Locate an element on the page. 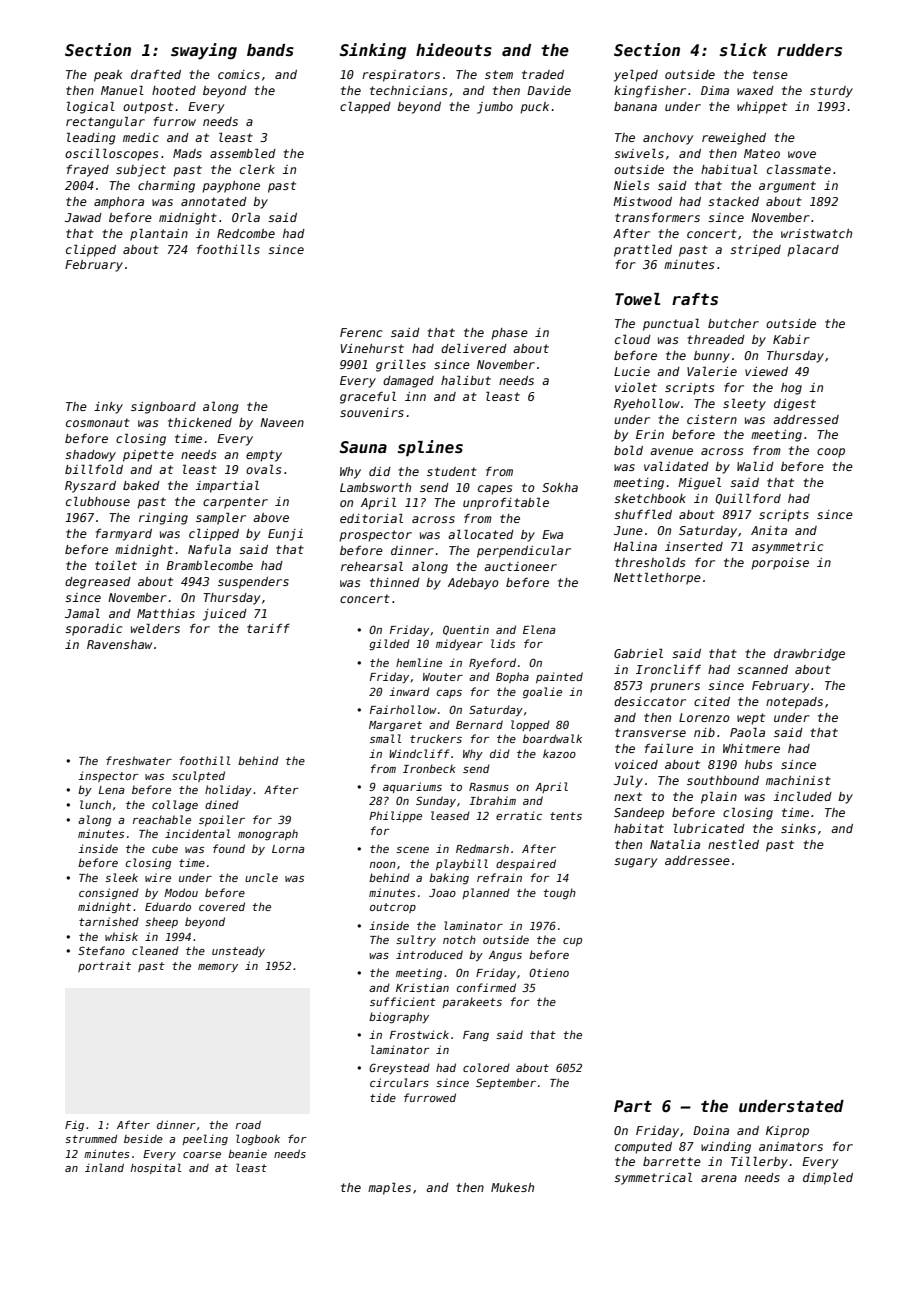  hideouts is located at coordinates (454, 50).
